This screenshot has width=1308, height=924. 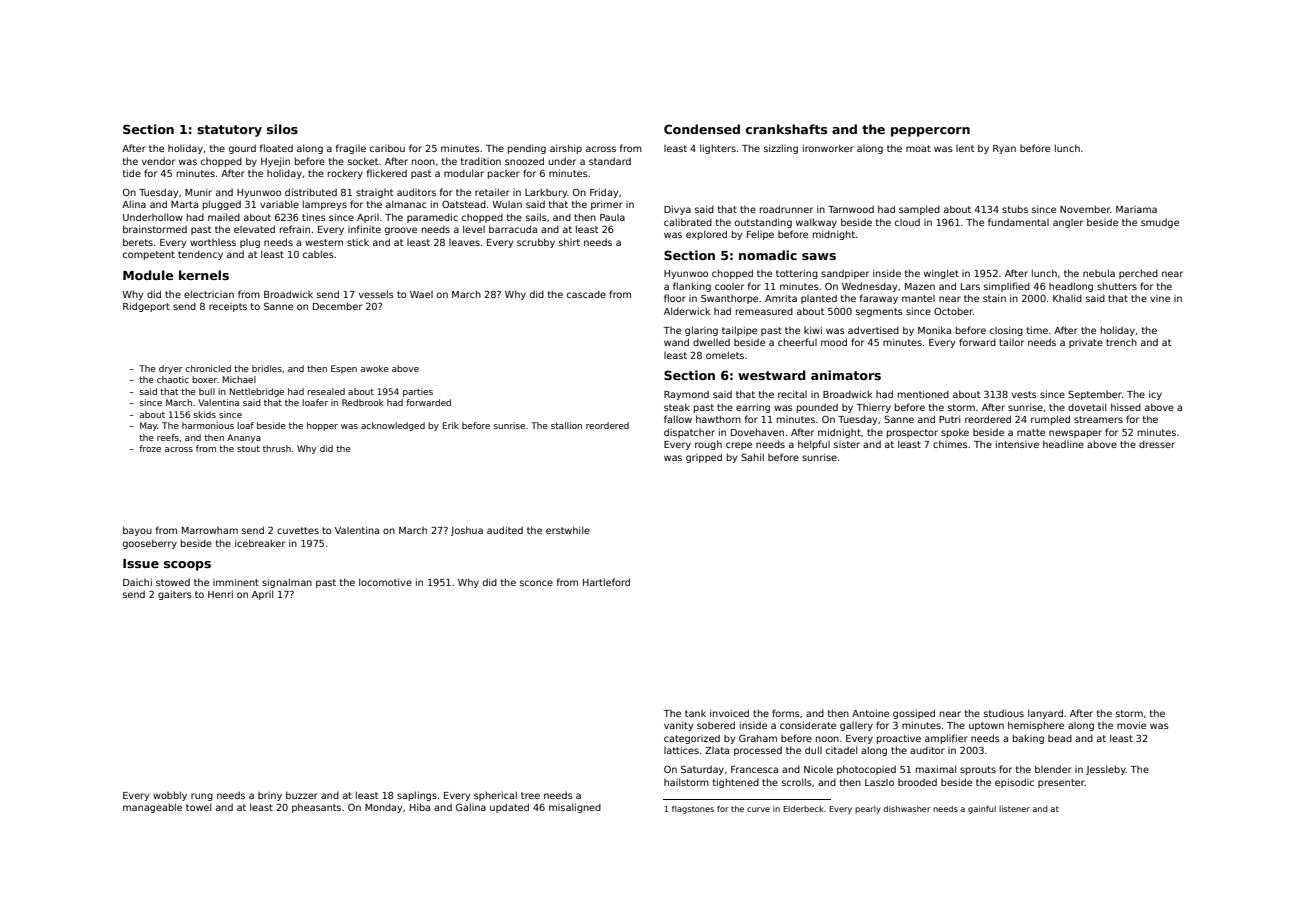 I want to click on movie, so click(x=1131, y=725).
